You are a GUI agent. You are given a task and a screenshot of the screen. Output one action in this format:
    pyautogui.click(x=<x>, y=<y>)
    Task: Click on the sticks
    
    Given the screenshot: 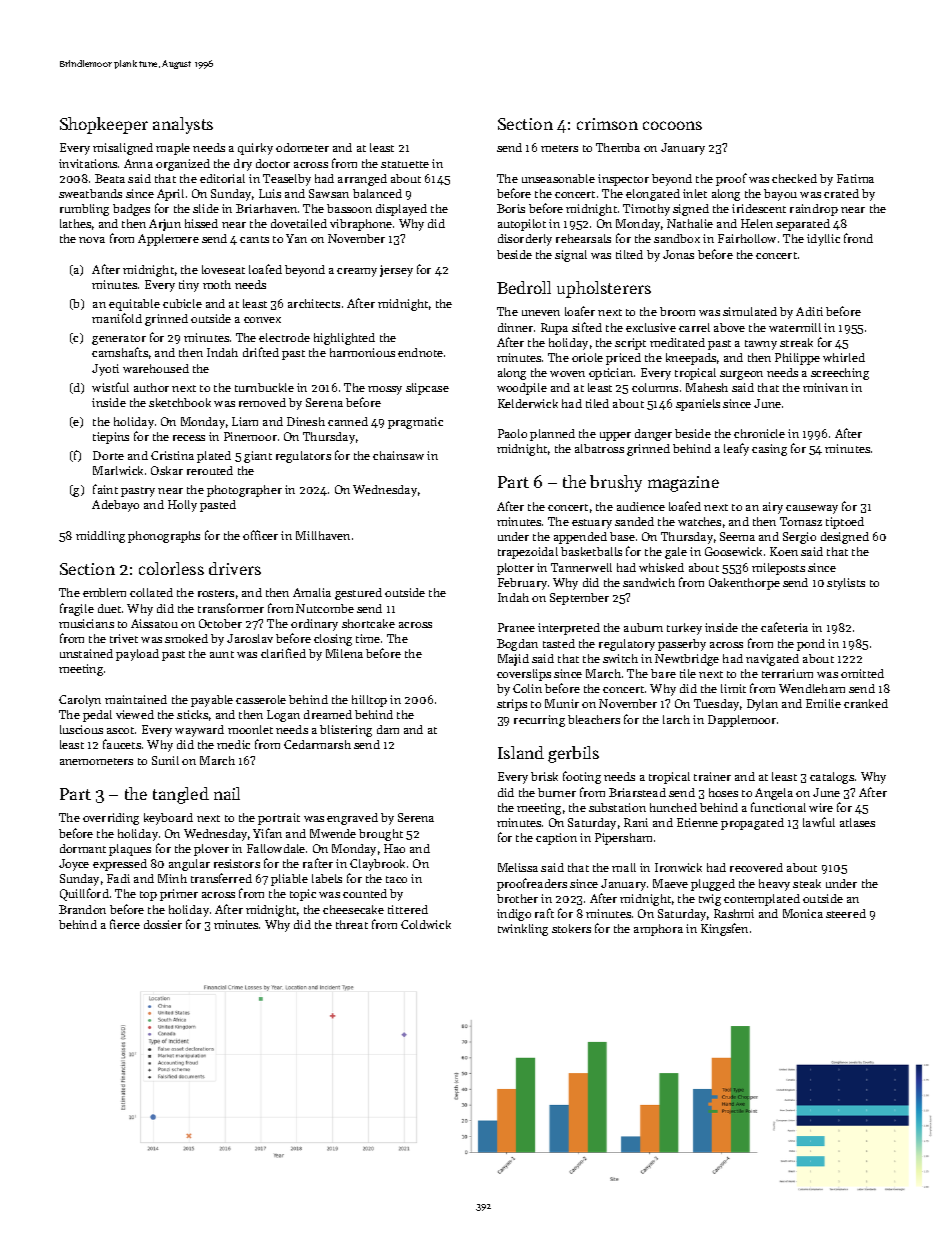 What is the action you would take?
    pyautogui.click(x=192, y=714)
